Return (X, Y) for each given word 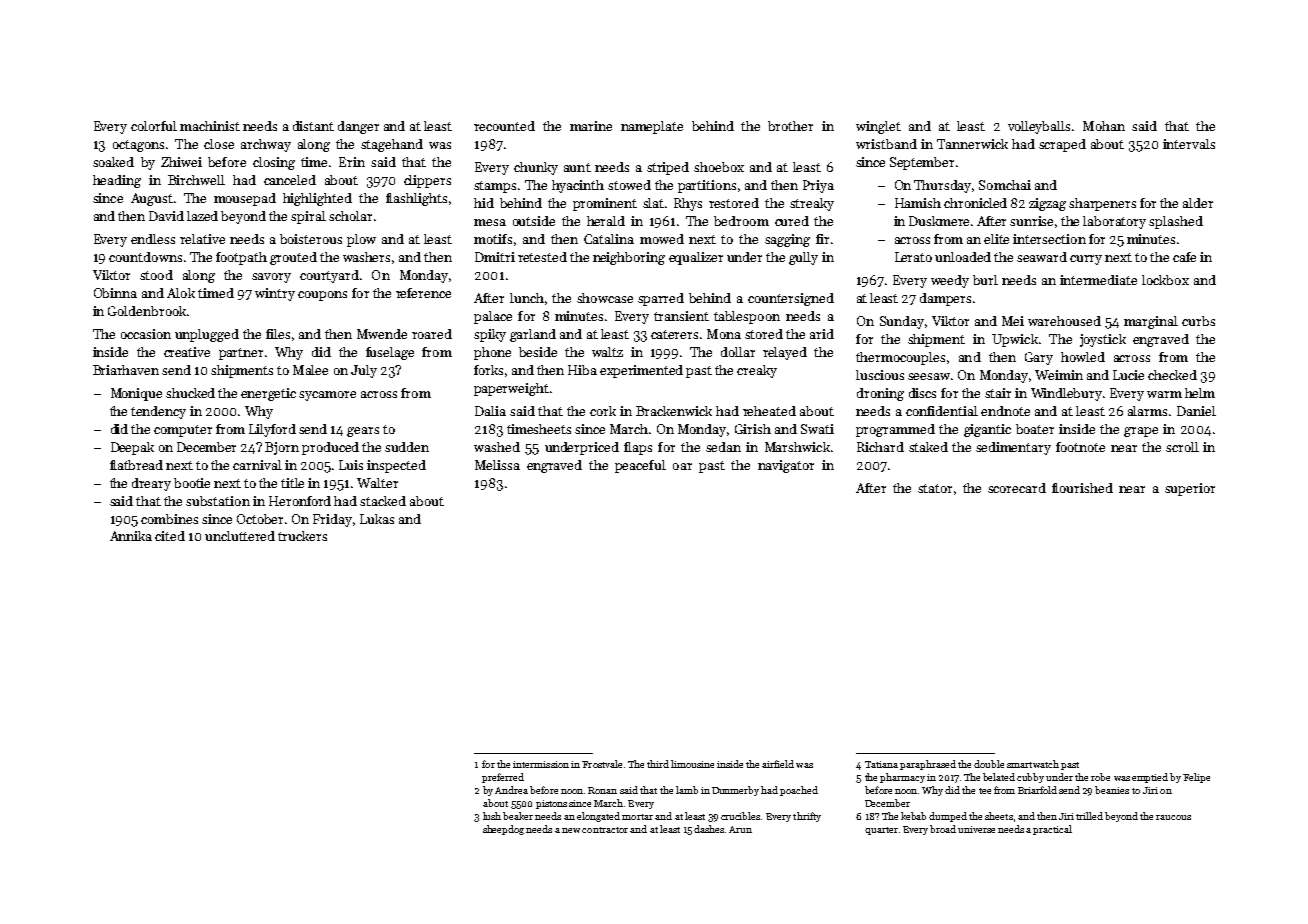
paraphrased (928, 765)
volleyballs (1039, 127)
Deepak (132, 448)
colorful (154, 126)
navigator (786, 466)
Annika (131, 536)
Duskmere (939, 221)
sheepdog (503, 830)
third (658, 764)
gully (803, 258)
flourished (1082, 488)
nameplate (652, 127)
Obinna (115, 293)
